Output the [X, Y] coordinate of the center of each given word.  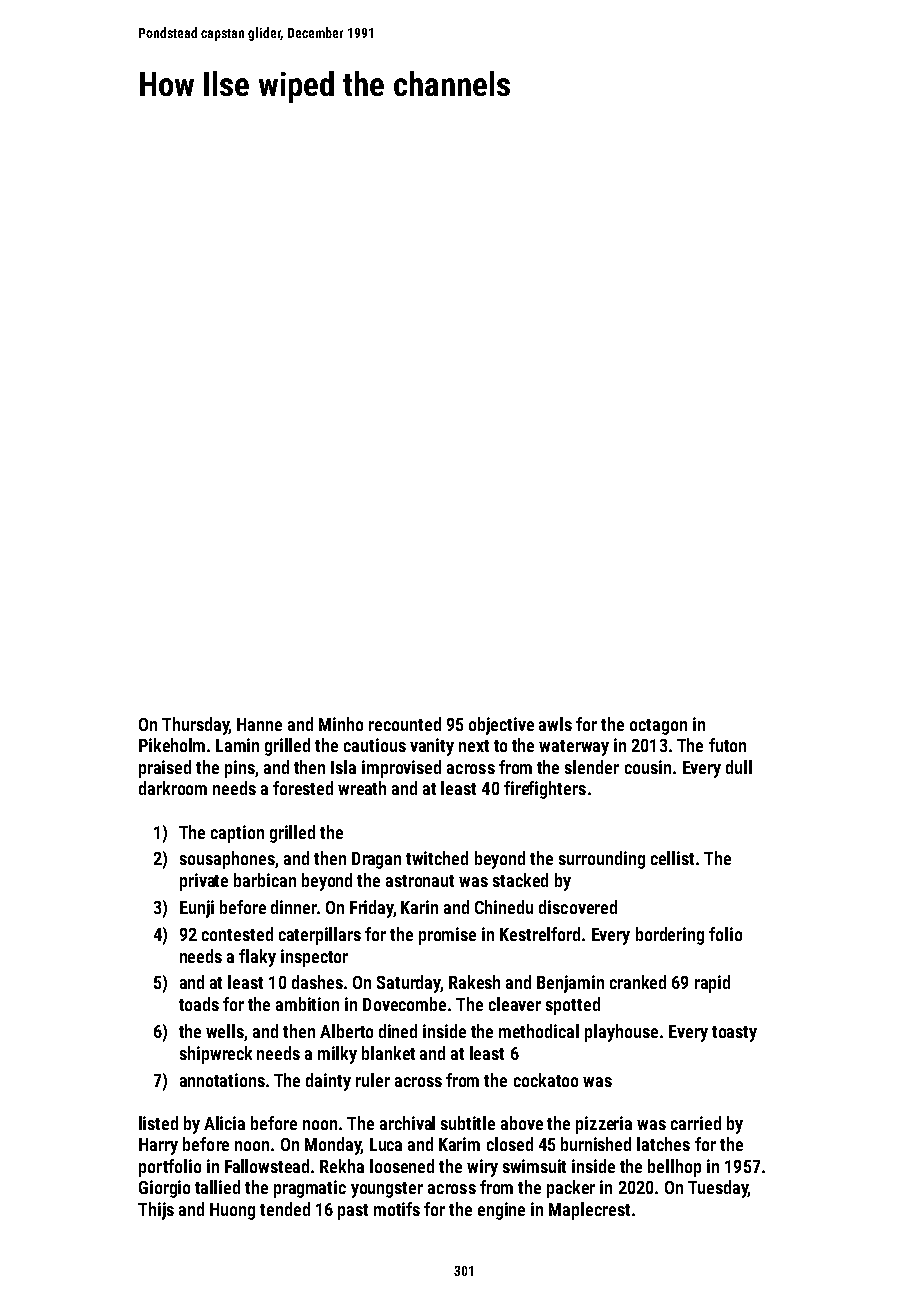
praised [165, 769]
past [353, 1212]
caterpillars [320, 936]
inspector [314, 958]
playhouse [621, 1033]
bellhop [674, 1168]
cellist [672, 858]
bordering [670, 936]
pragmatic [310, 1189]
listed [158, 1123]
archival [407, 1123]
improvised [401, 769]
